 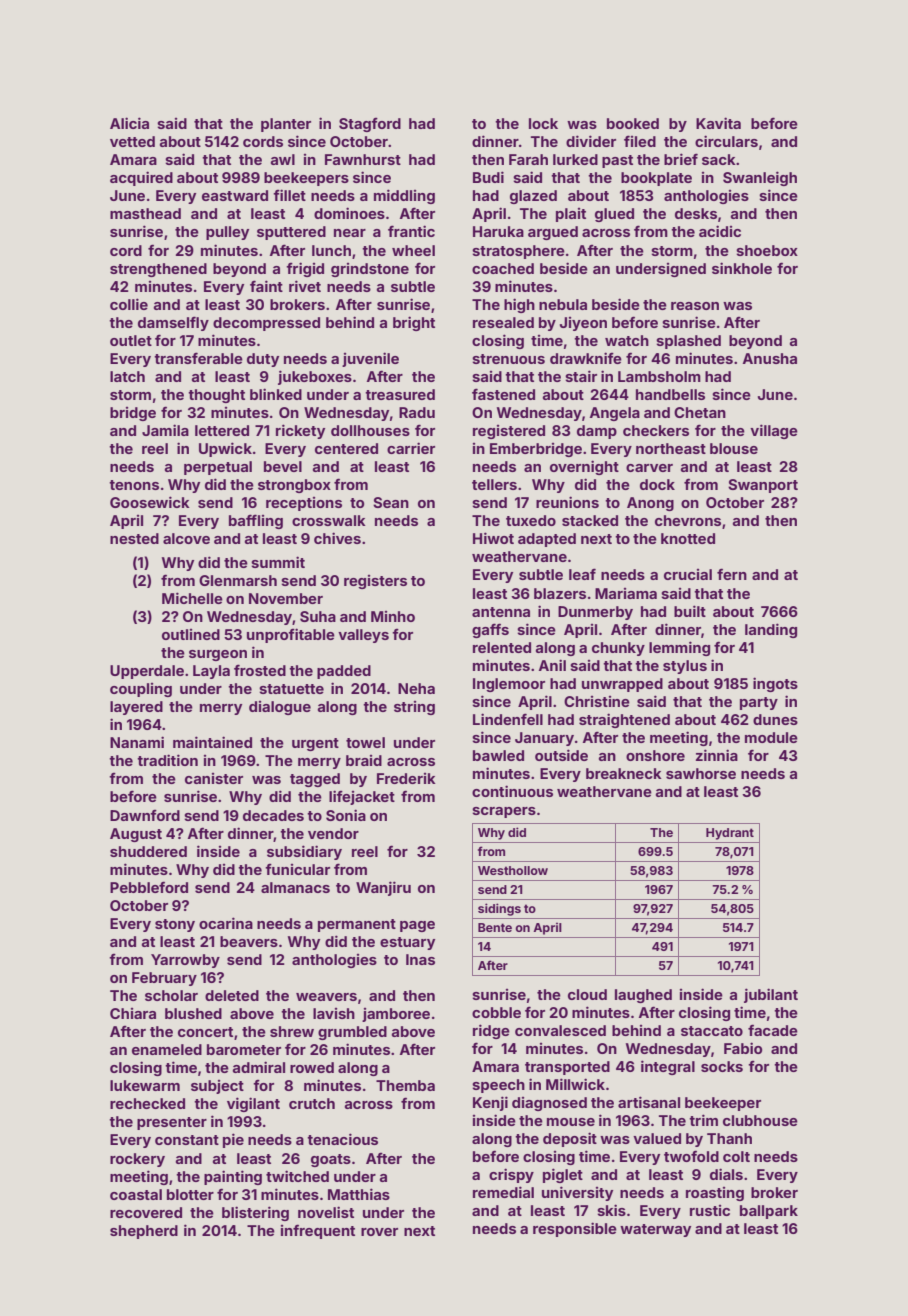 I want to click on module, so click(x=771, y=737).
